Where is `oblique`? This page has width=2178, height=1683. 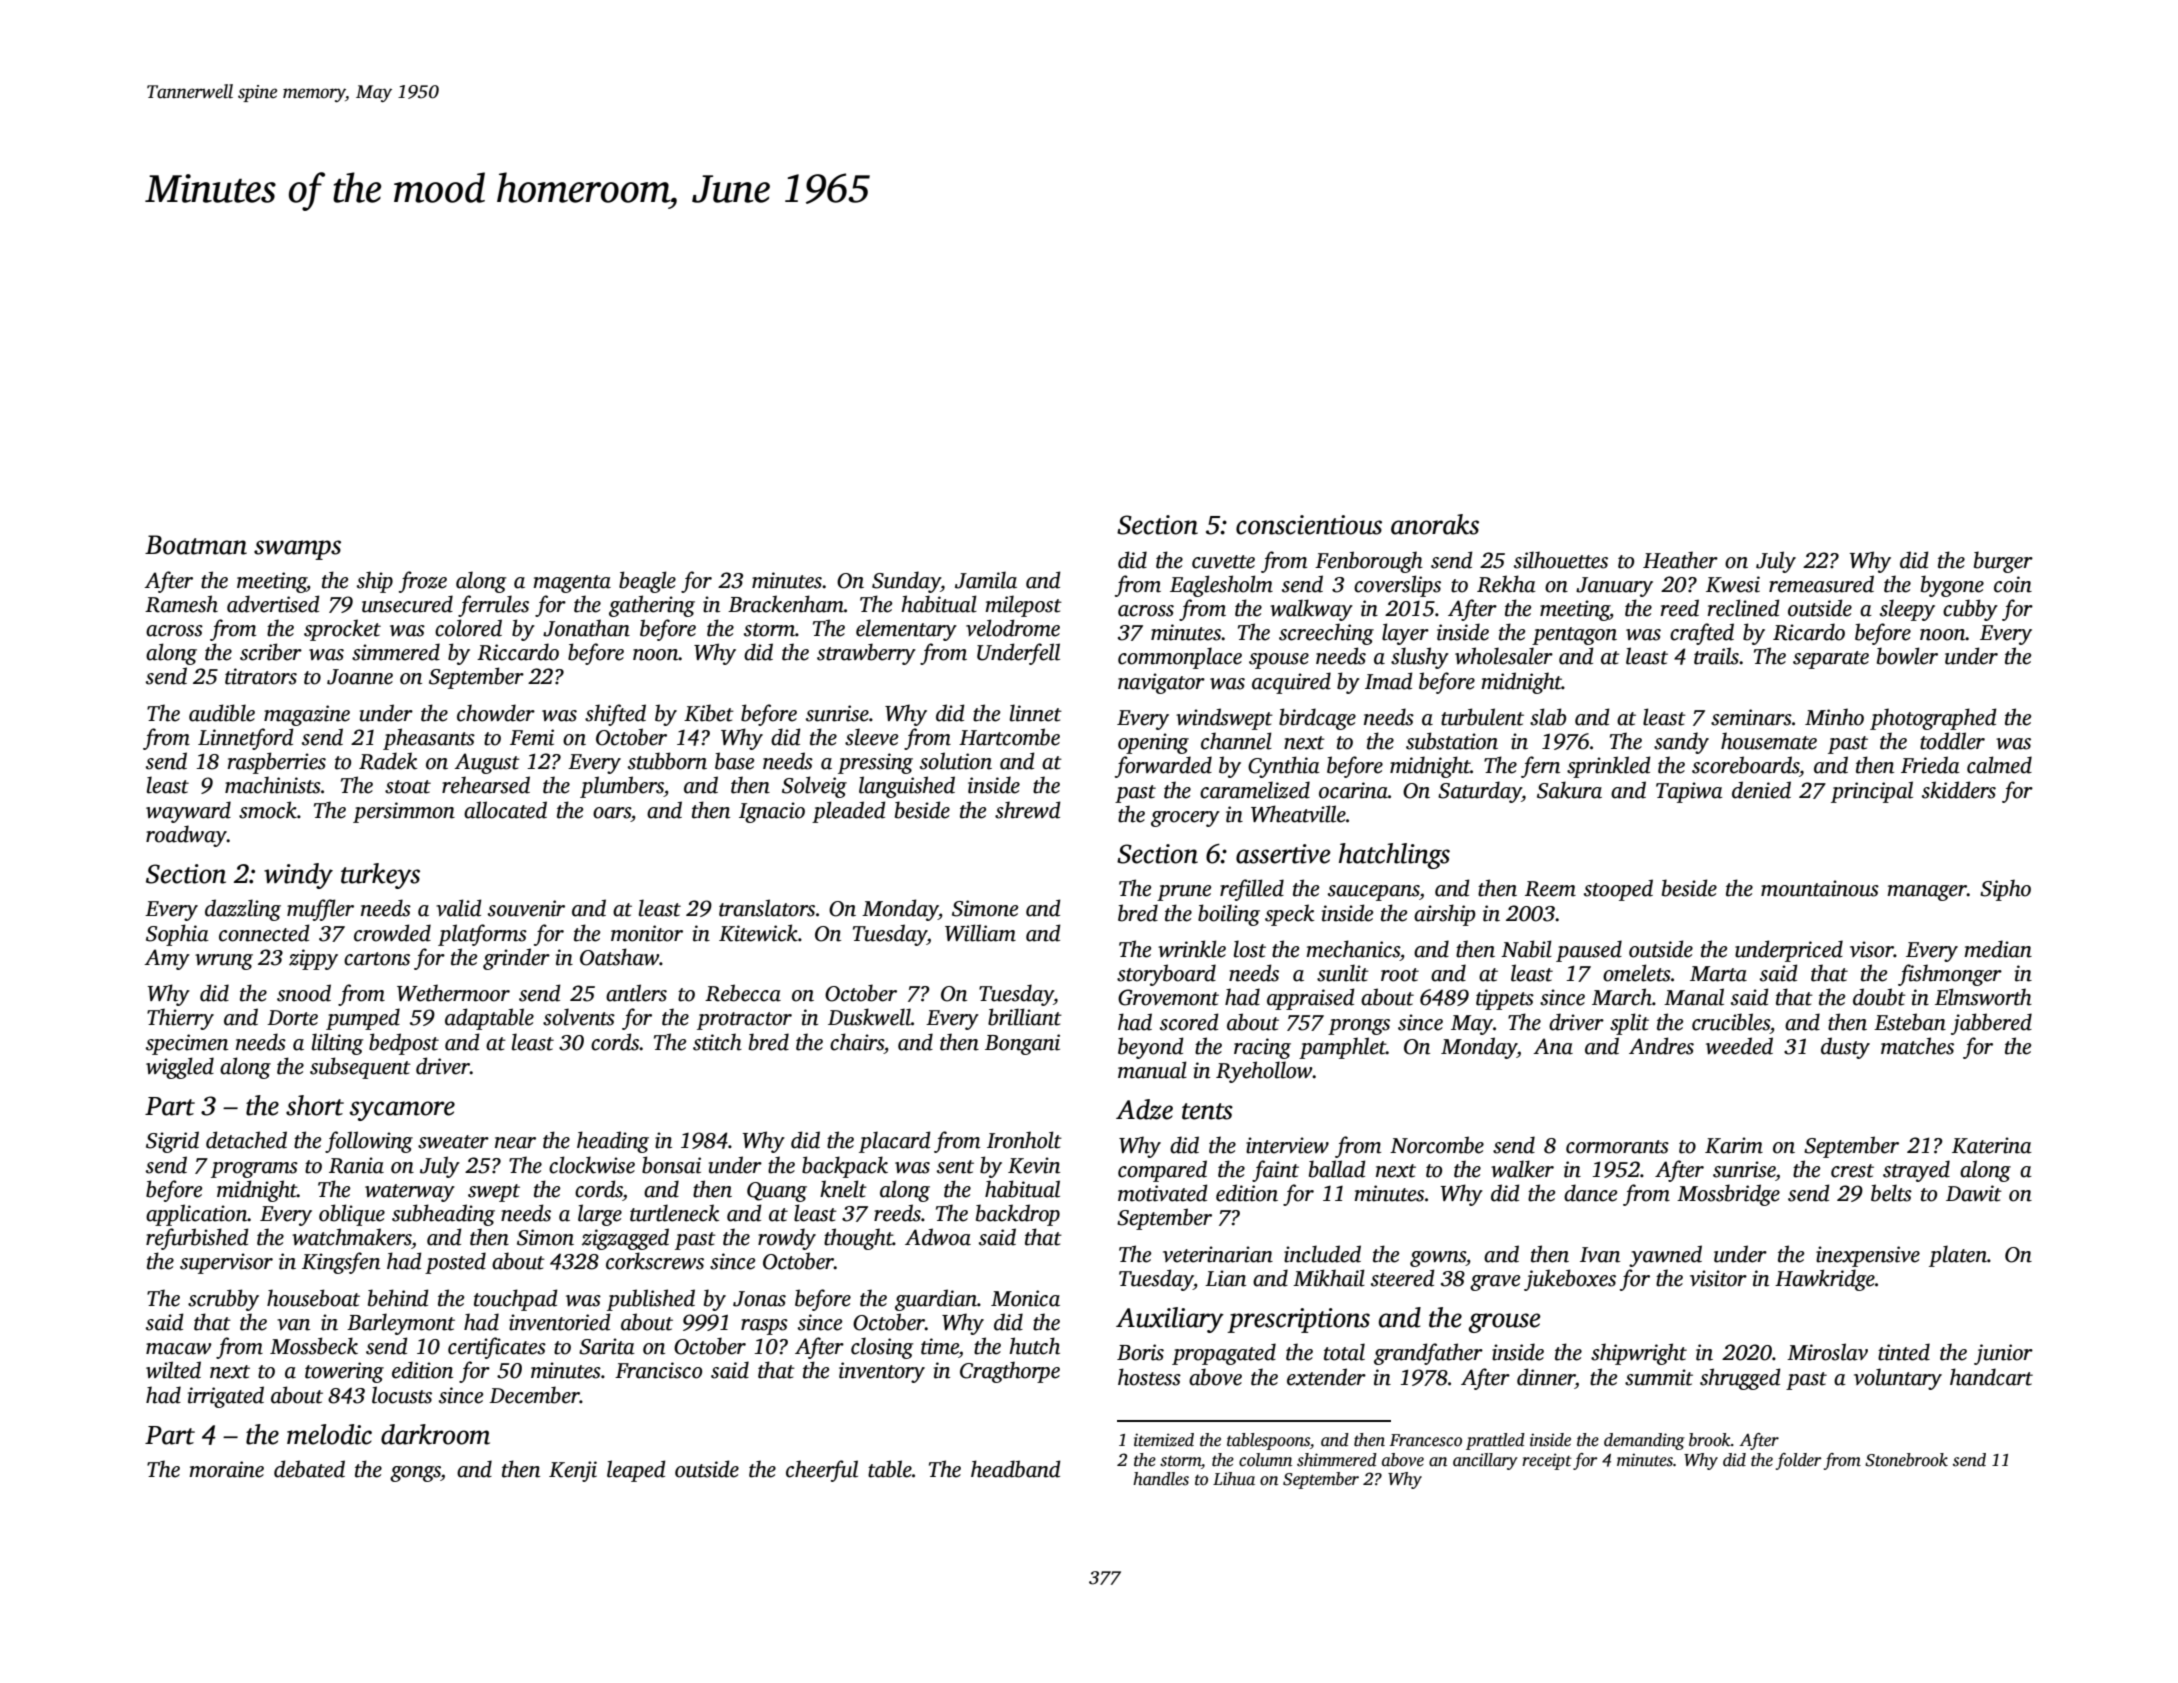 oblique is located at coordinates (352, 1215).
